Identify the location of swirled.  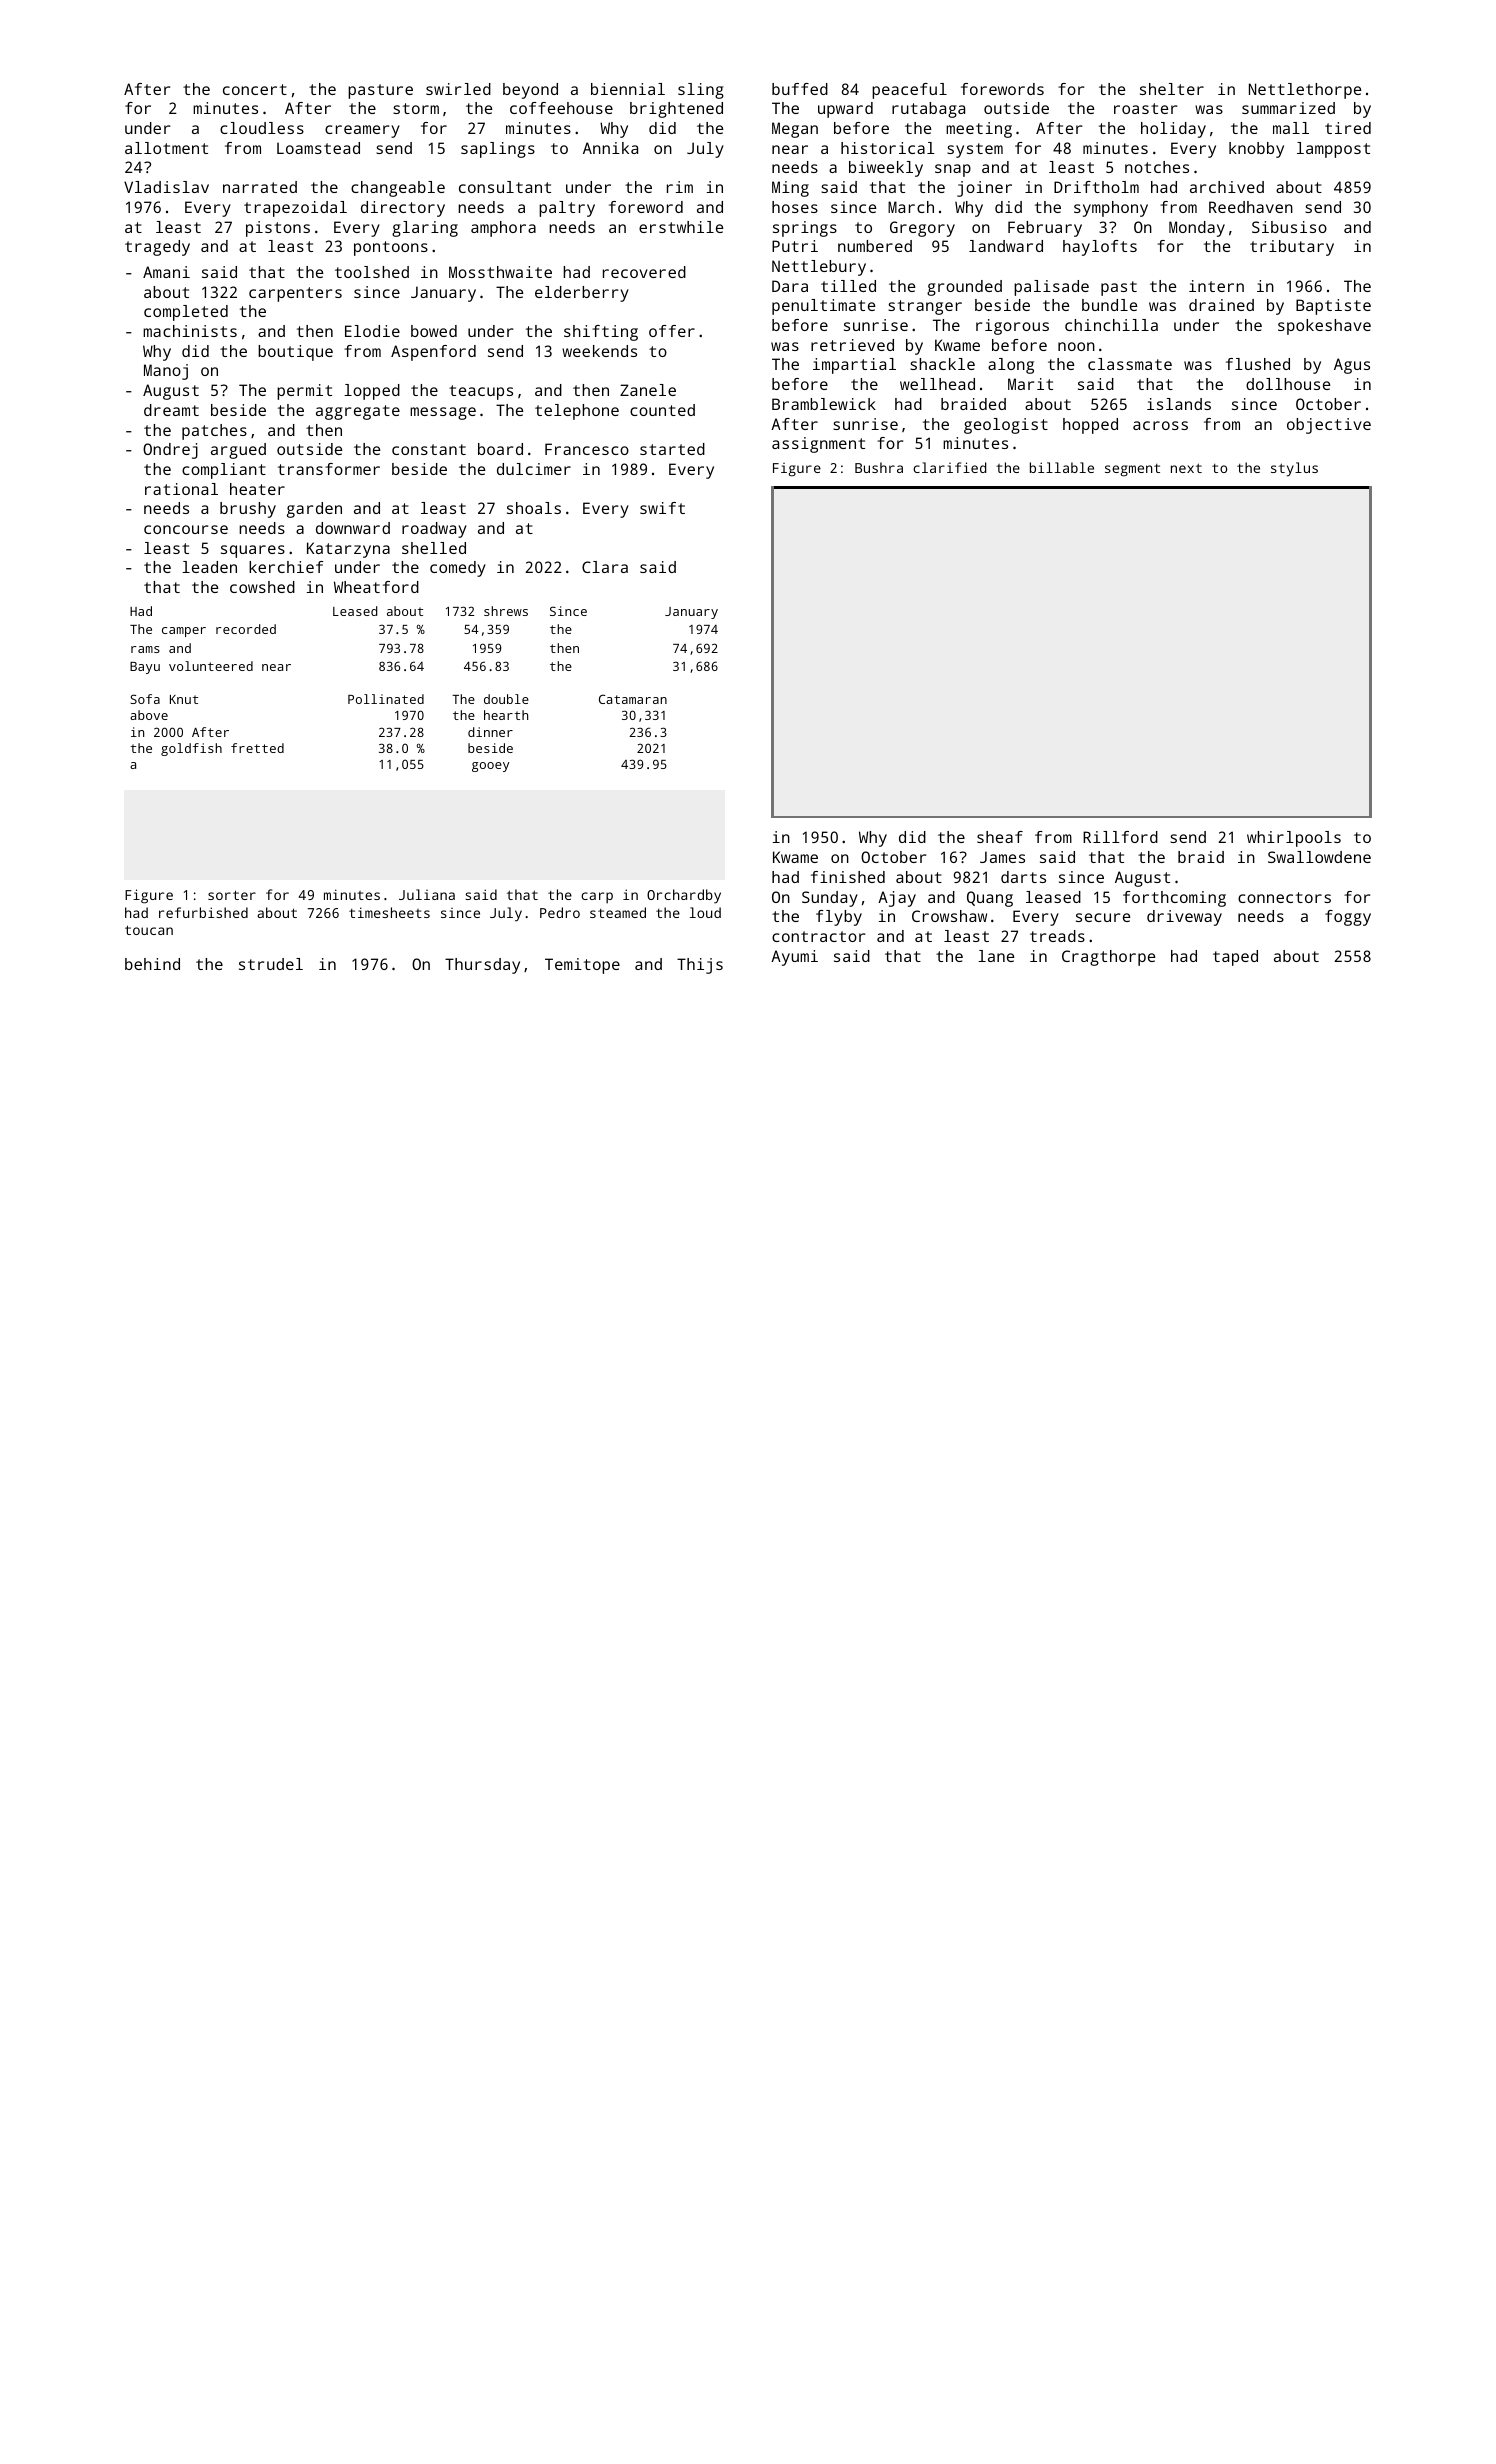
(458, 89).
